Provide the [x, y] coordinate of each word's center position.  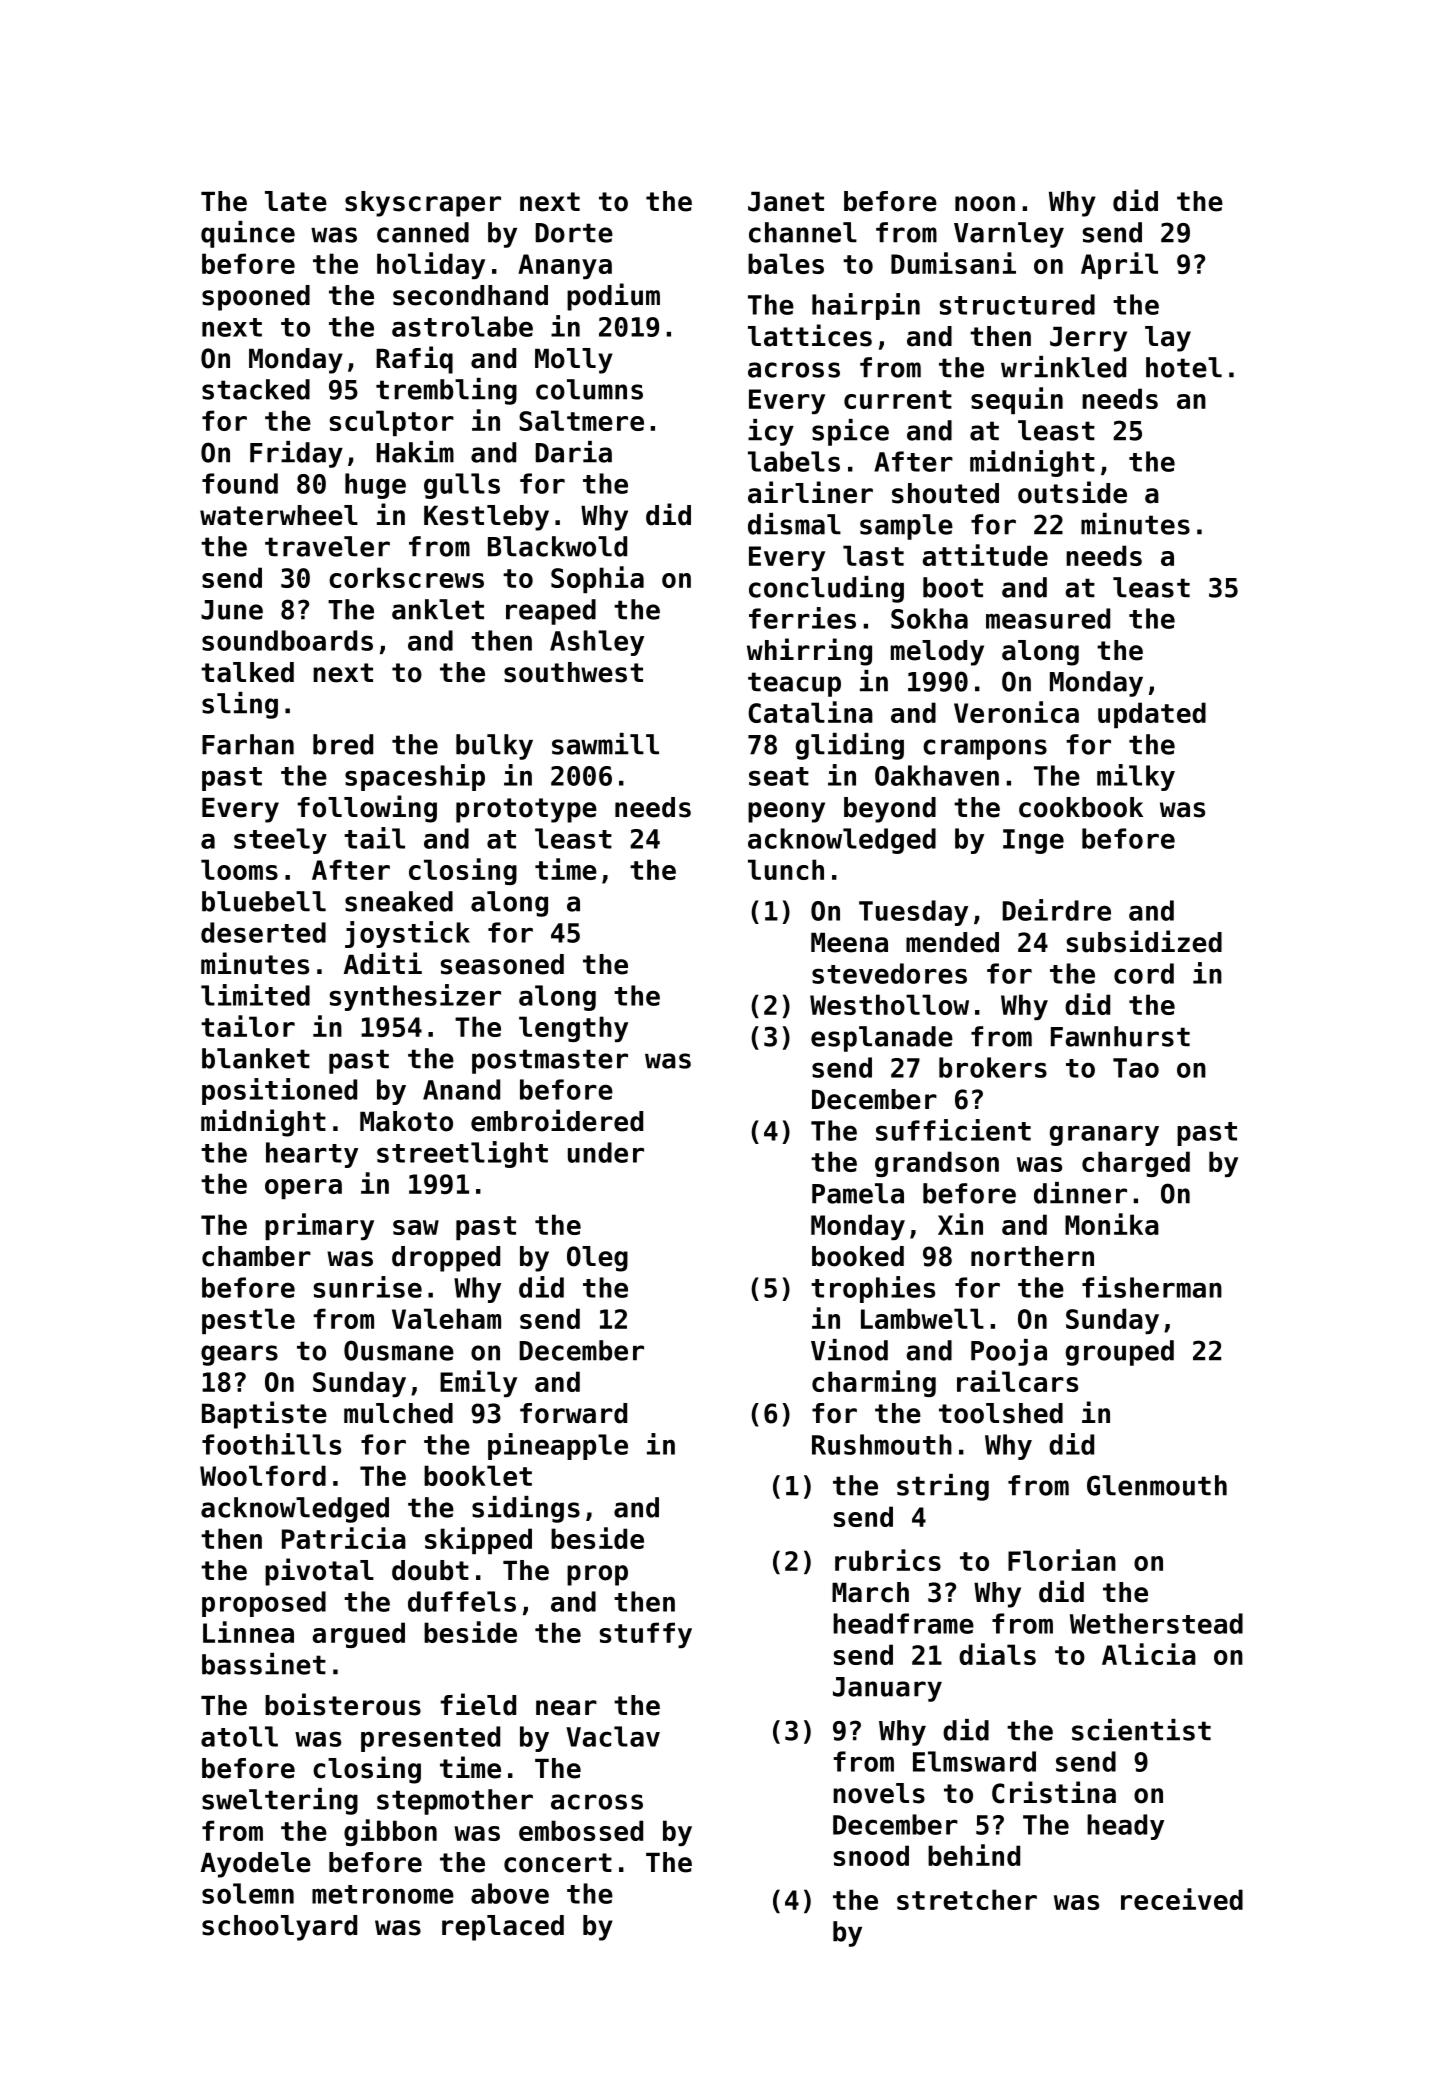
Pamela [858, 1193]
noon [985, 204]
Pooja [1009, 1352]
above [510, 1893]
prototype [526, 810]
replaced [503, 1928]
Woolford [263, 1475]
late [296, 201]
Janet [786, 202]
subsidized [1144, 941]
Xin [960, 1224]
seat [779, 776]
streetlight [462, 1154]
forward [573, 1413]
